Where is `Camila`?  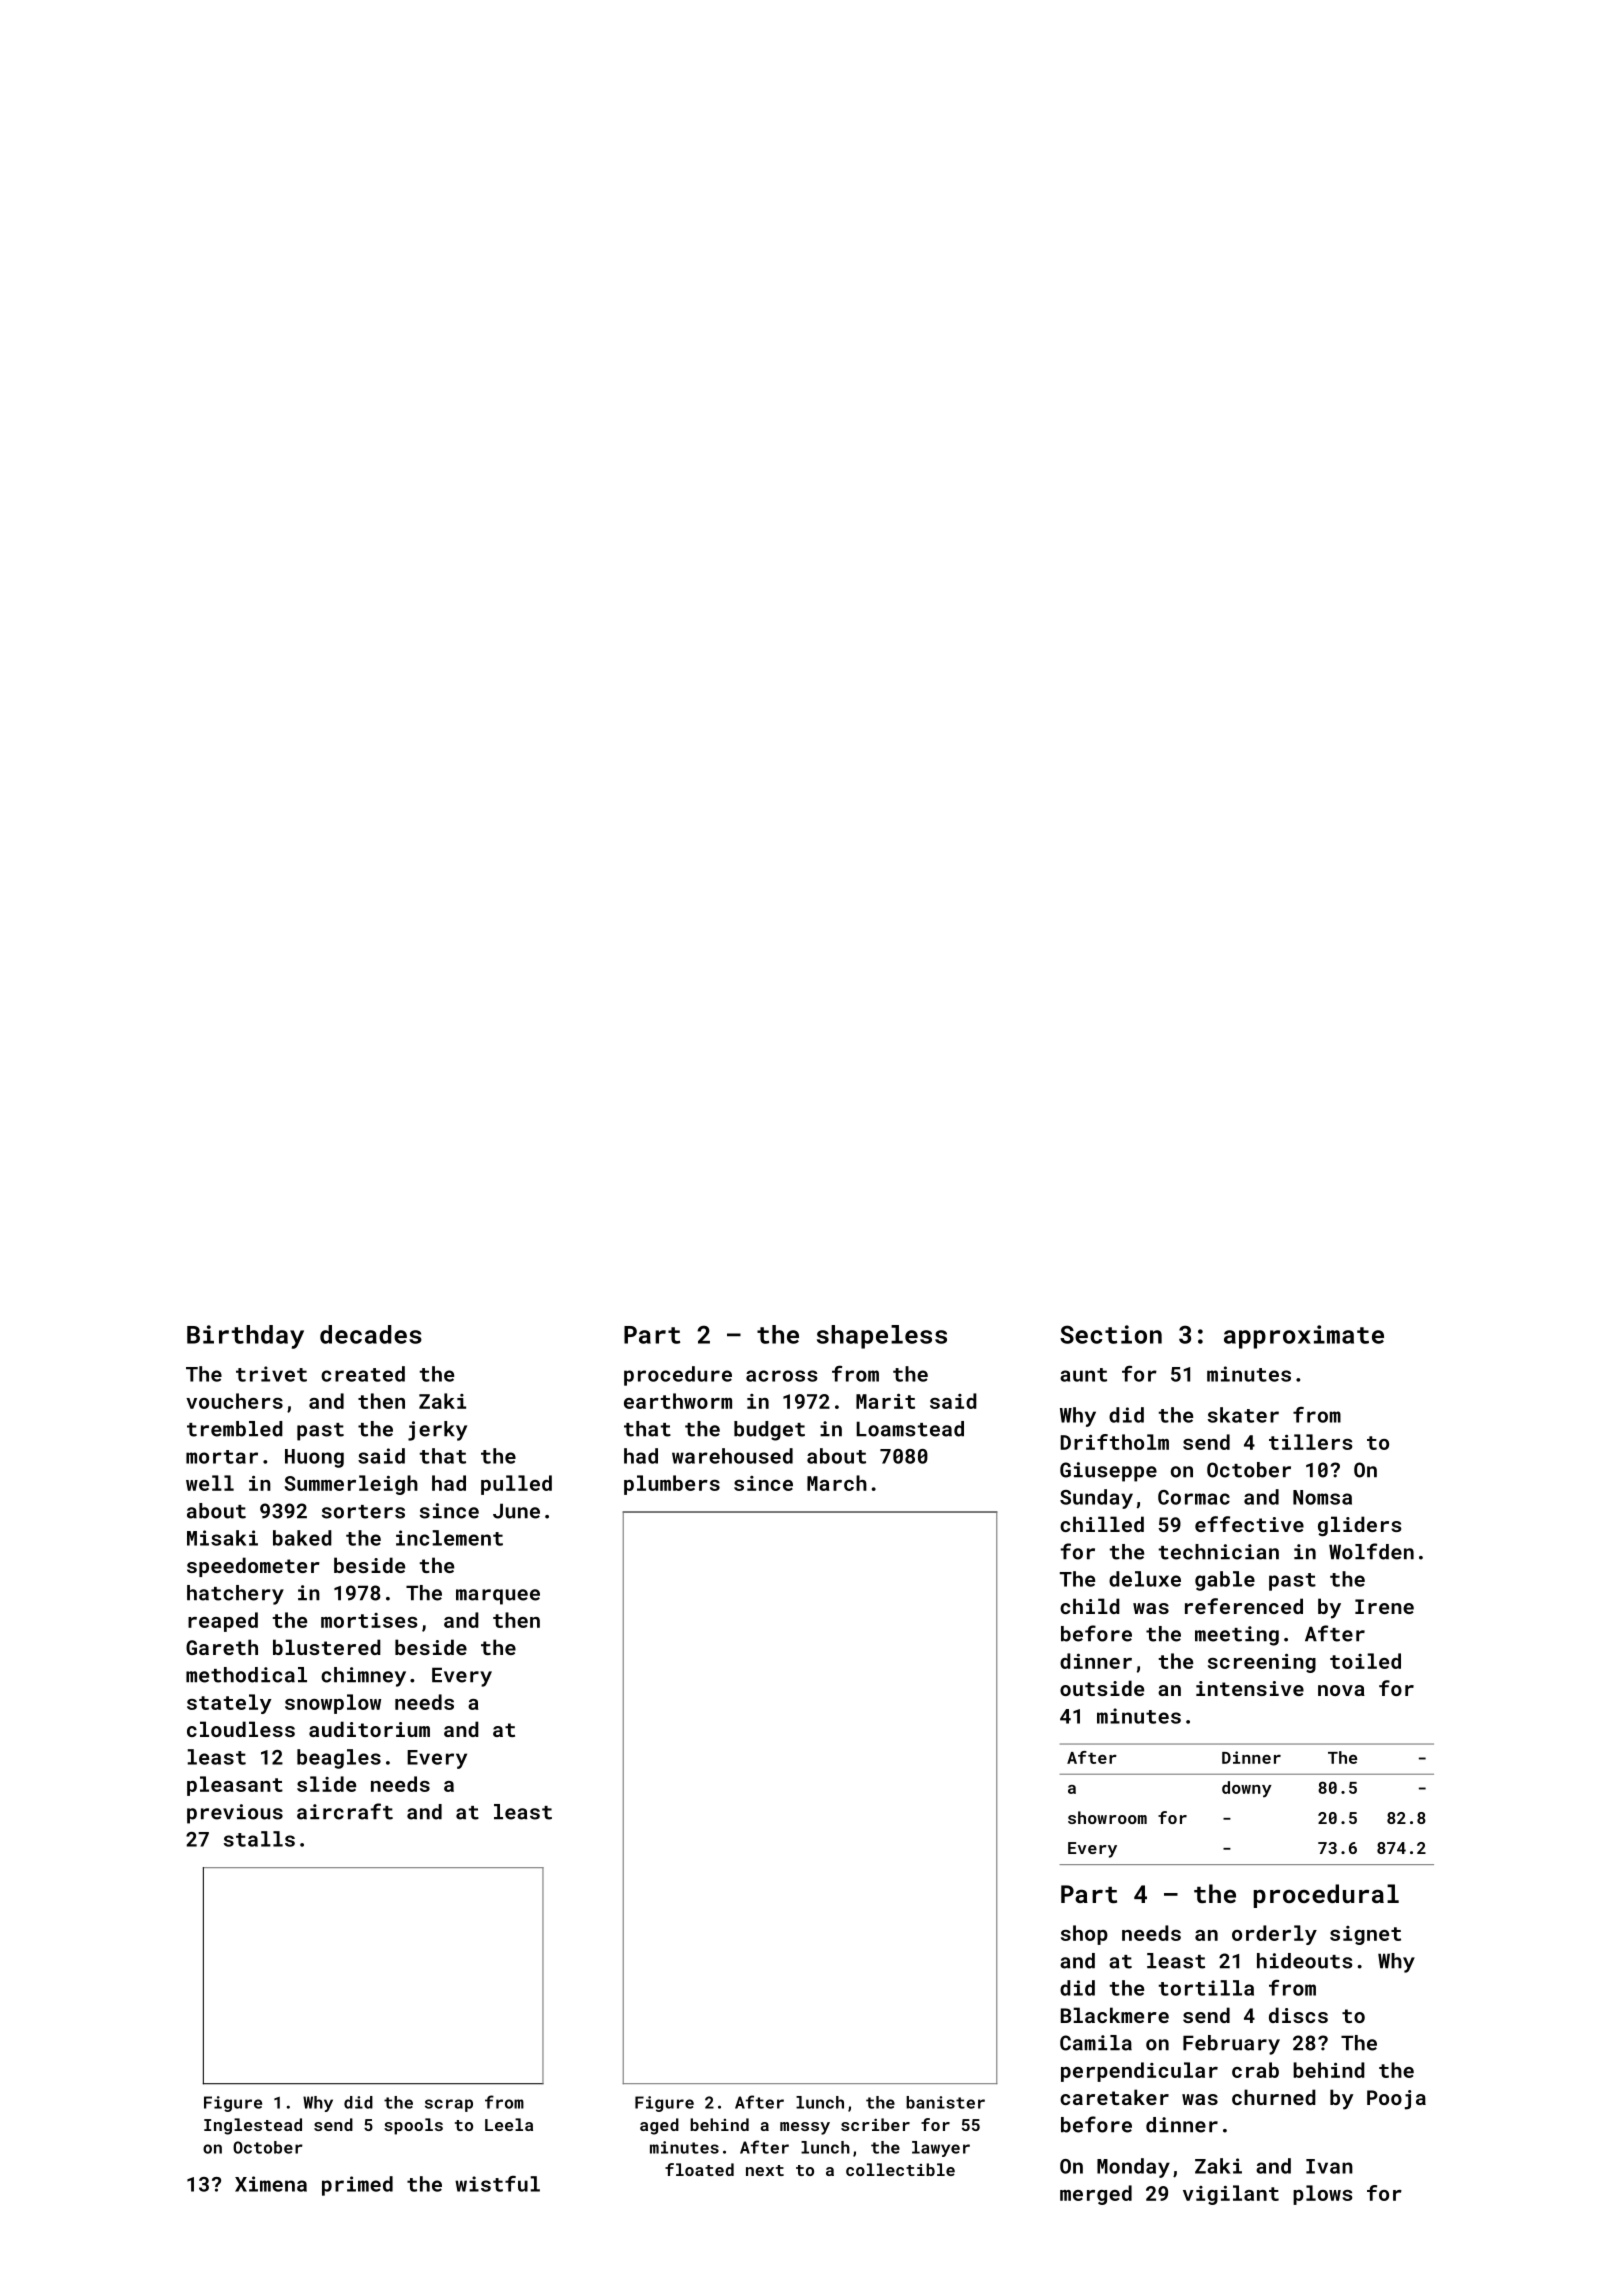
Camila is located at coordinates (1096, 2043).
